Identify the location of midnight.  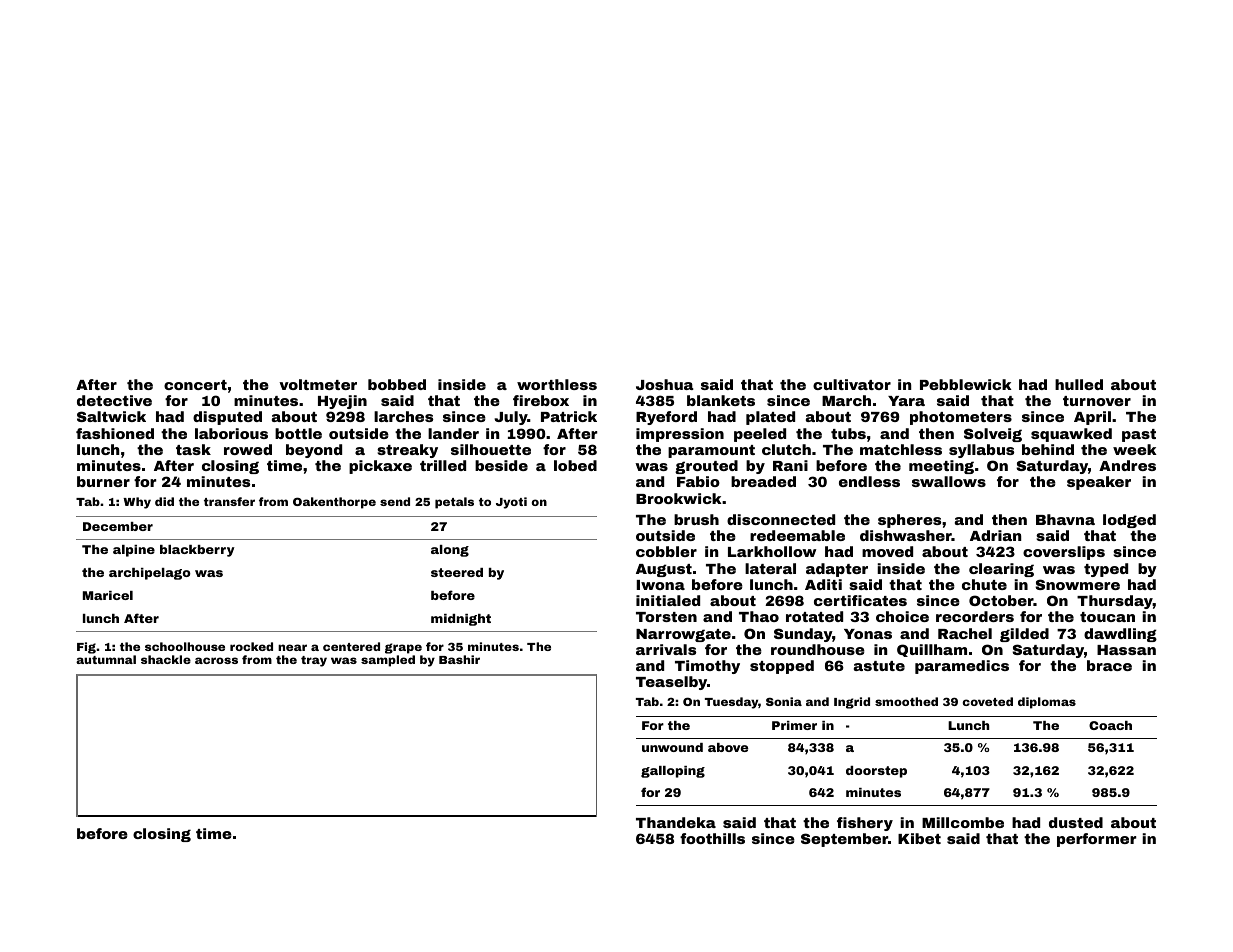
(461, 620).
